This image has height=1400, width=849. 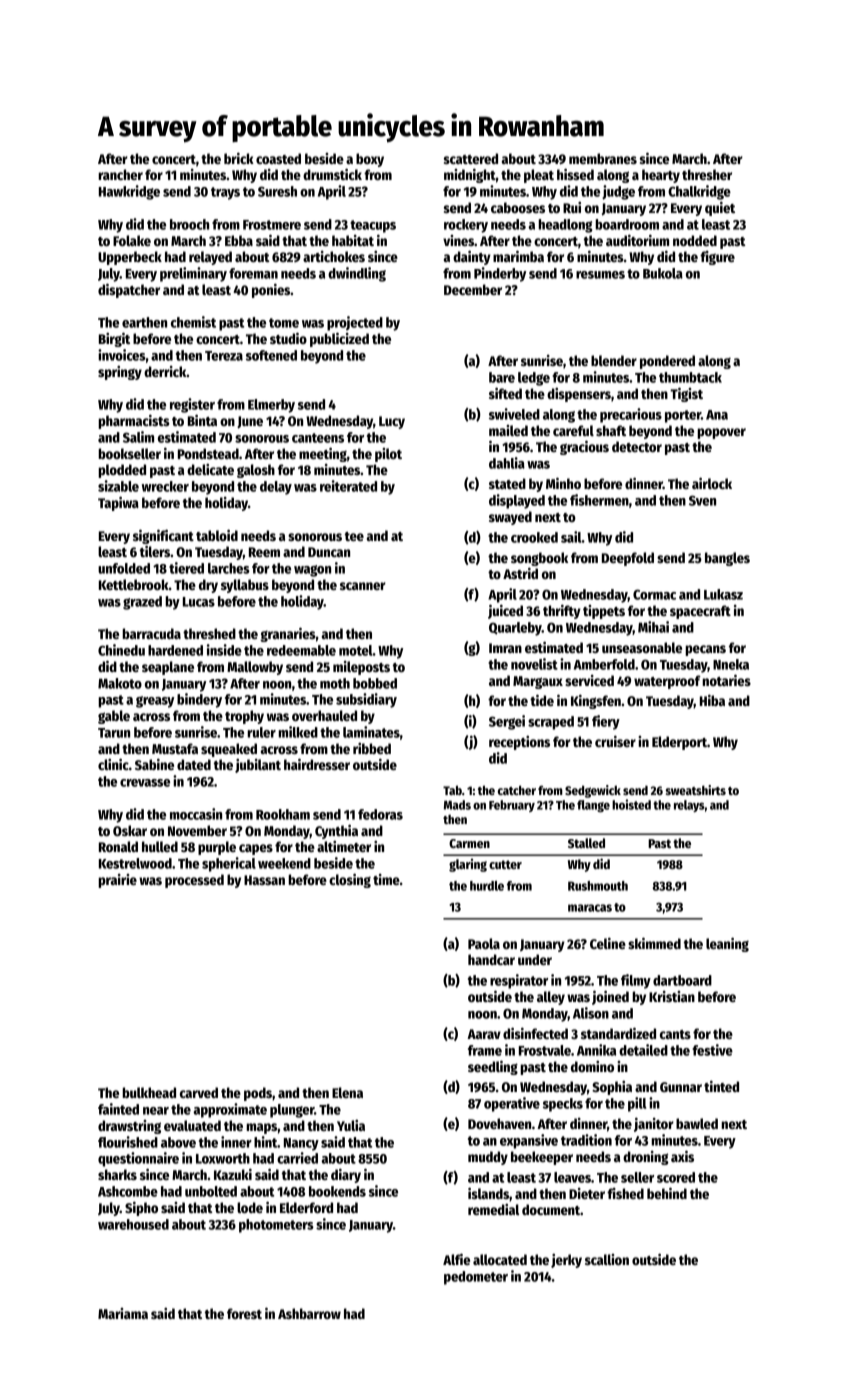 I want to click on Rushmouth, so click(x=598, y=886).
